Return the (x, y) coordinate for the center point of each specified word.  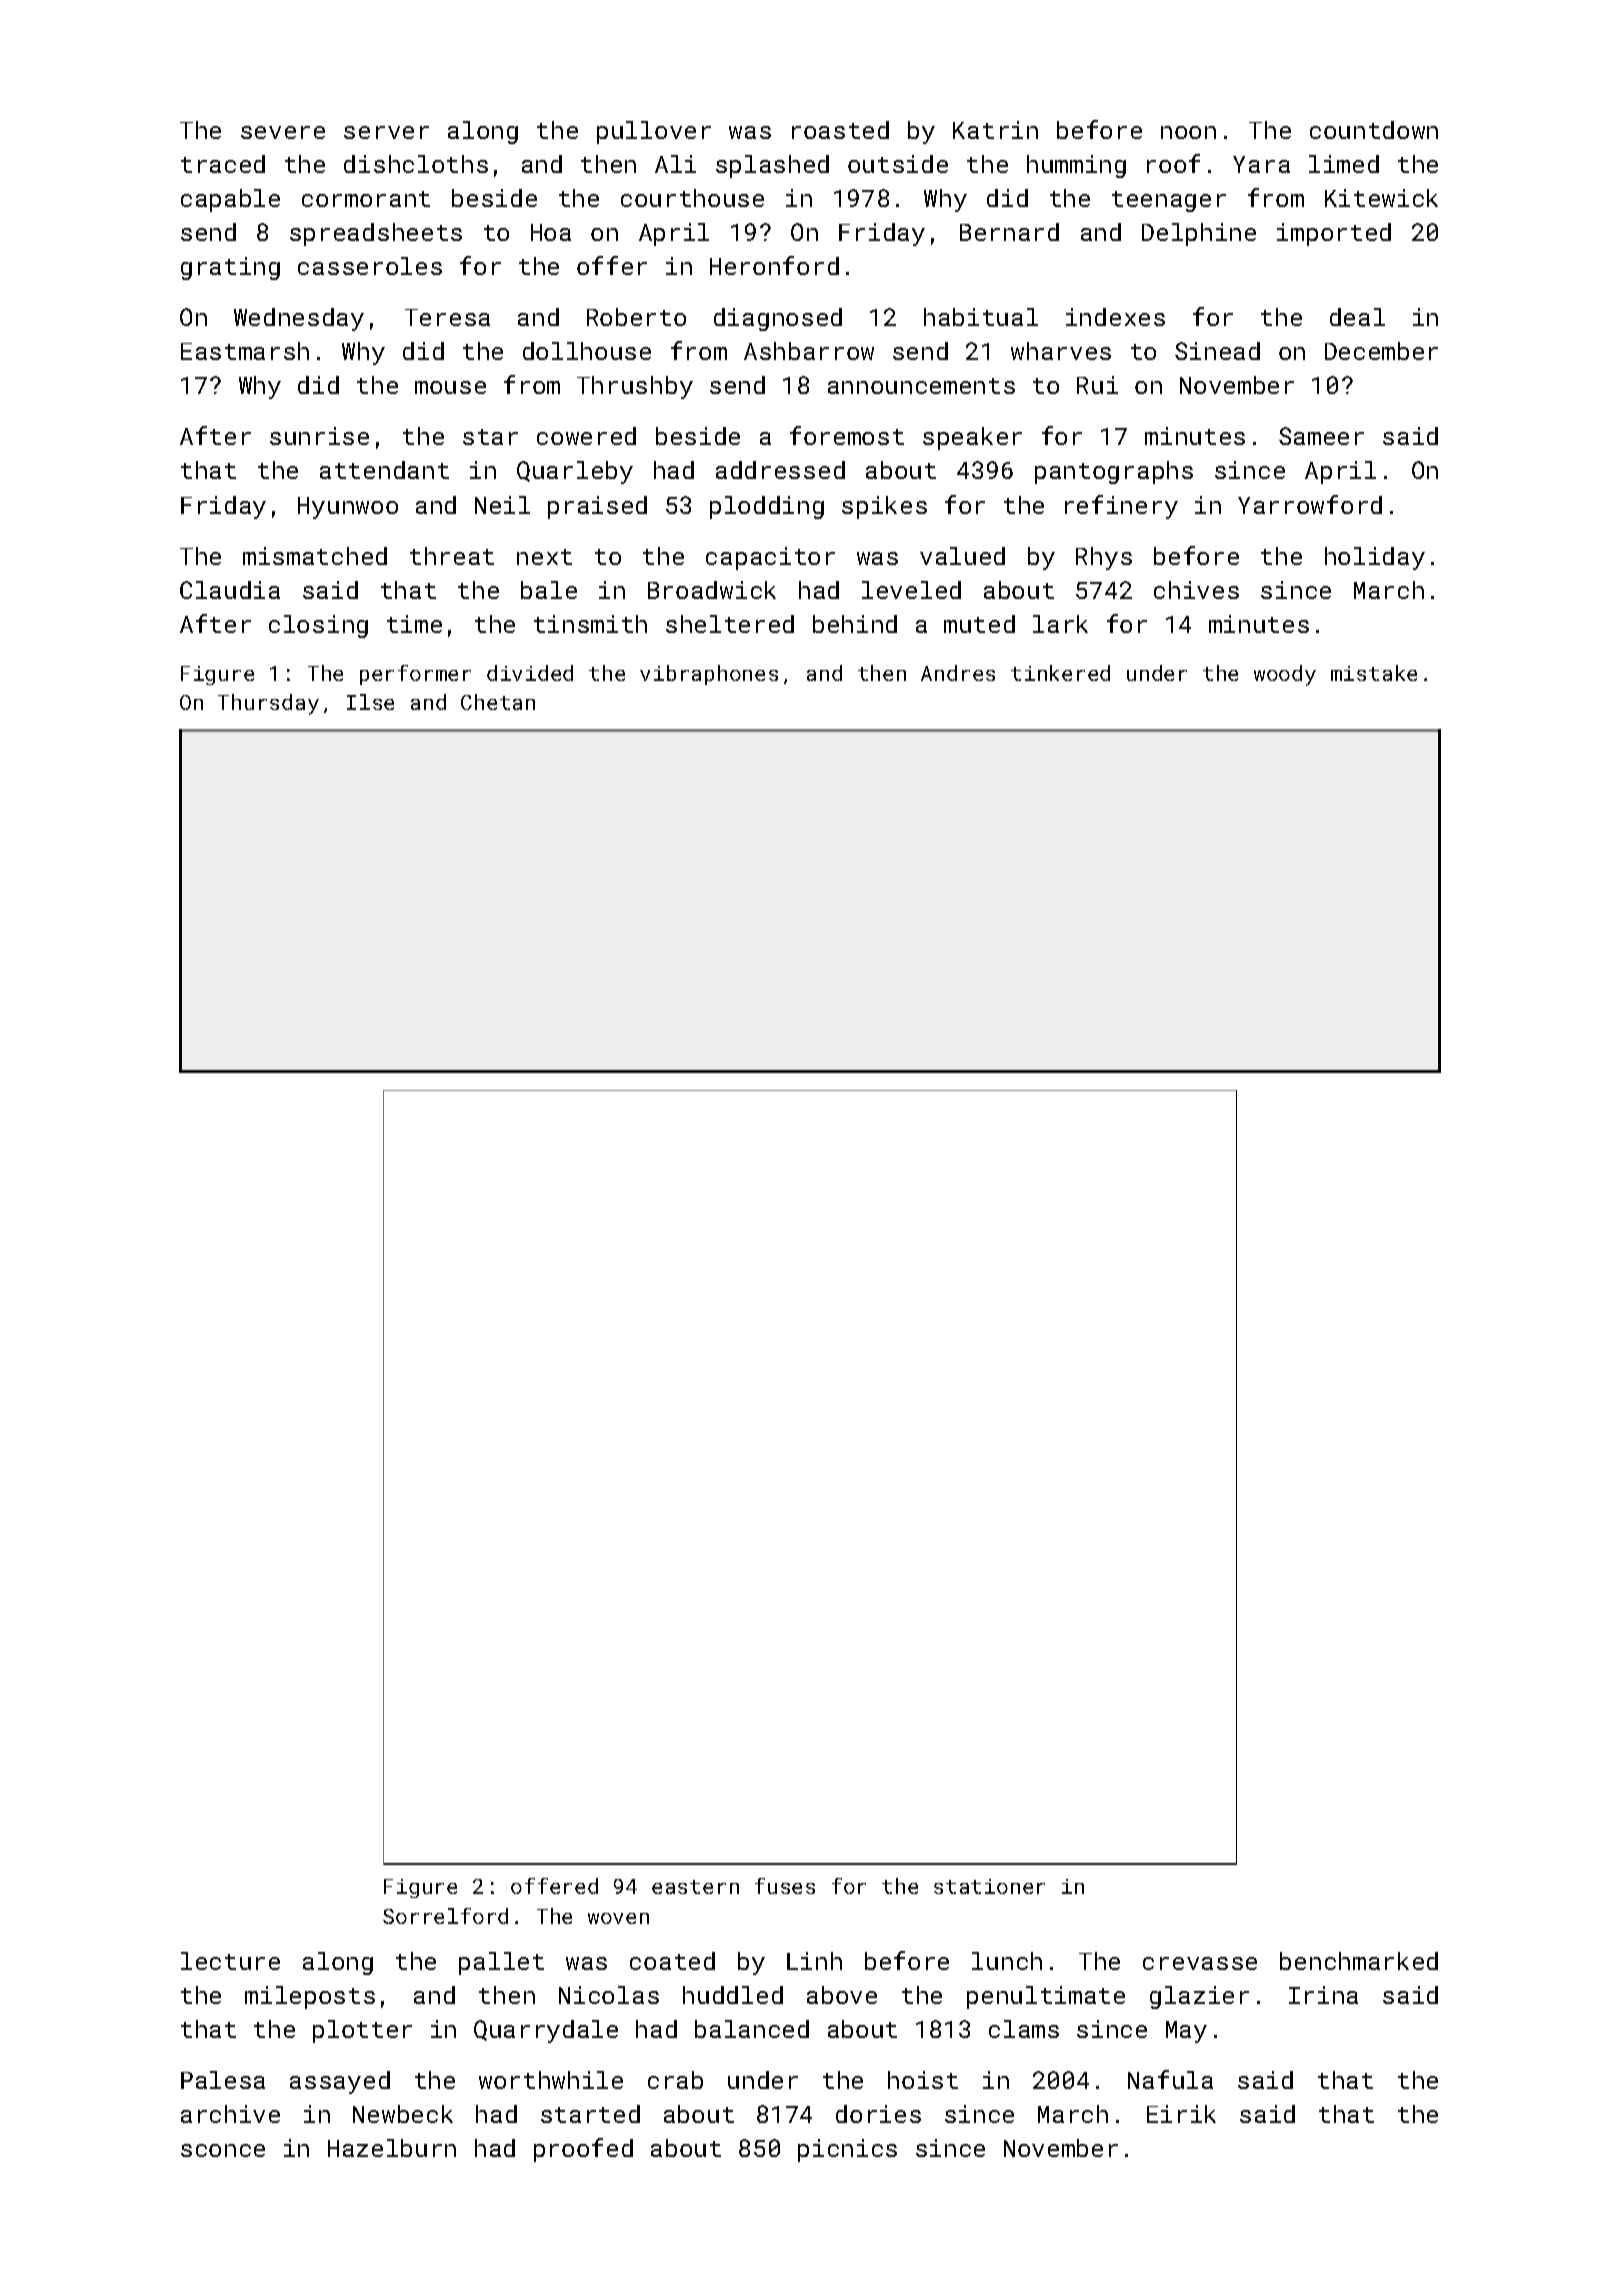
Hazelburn (392, 2148)
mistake (1374, 673)
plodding (767, 507)
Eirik (1181, 2114)
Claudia (230, 590)
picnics (847, 2150)
